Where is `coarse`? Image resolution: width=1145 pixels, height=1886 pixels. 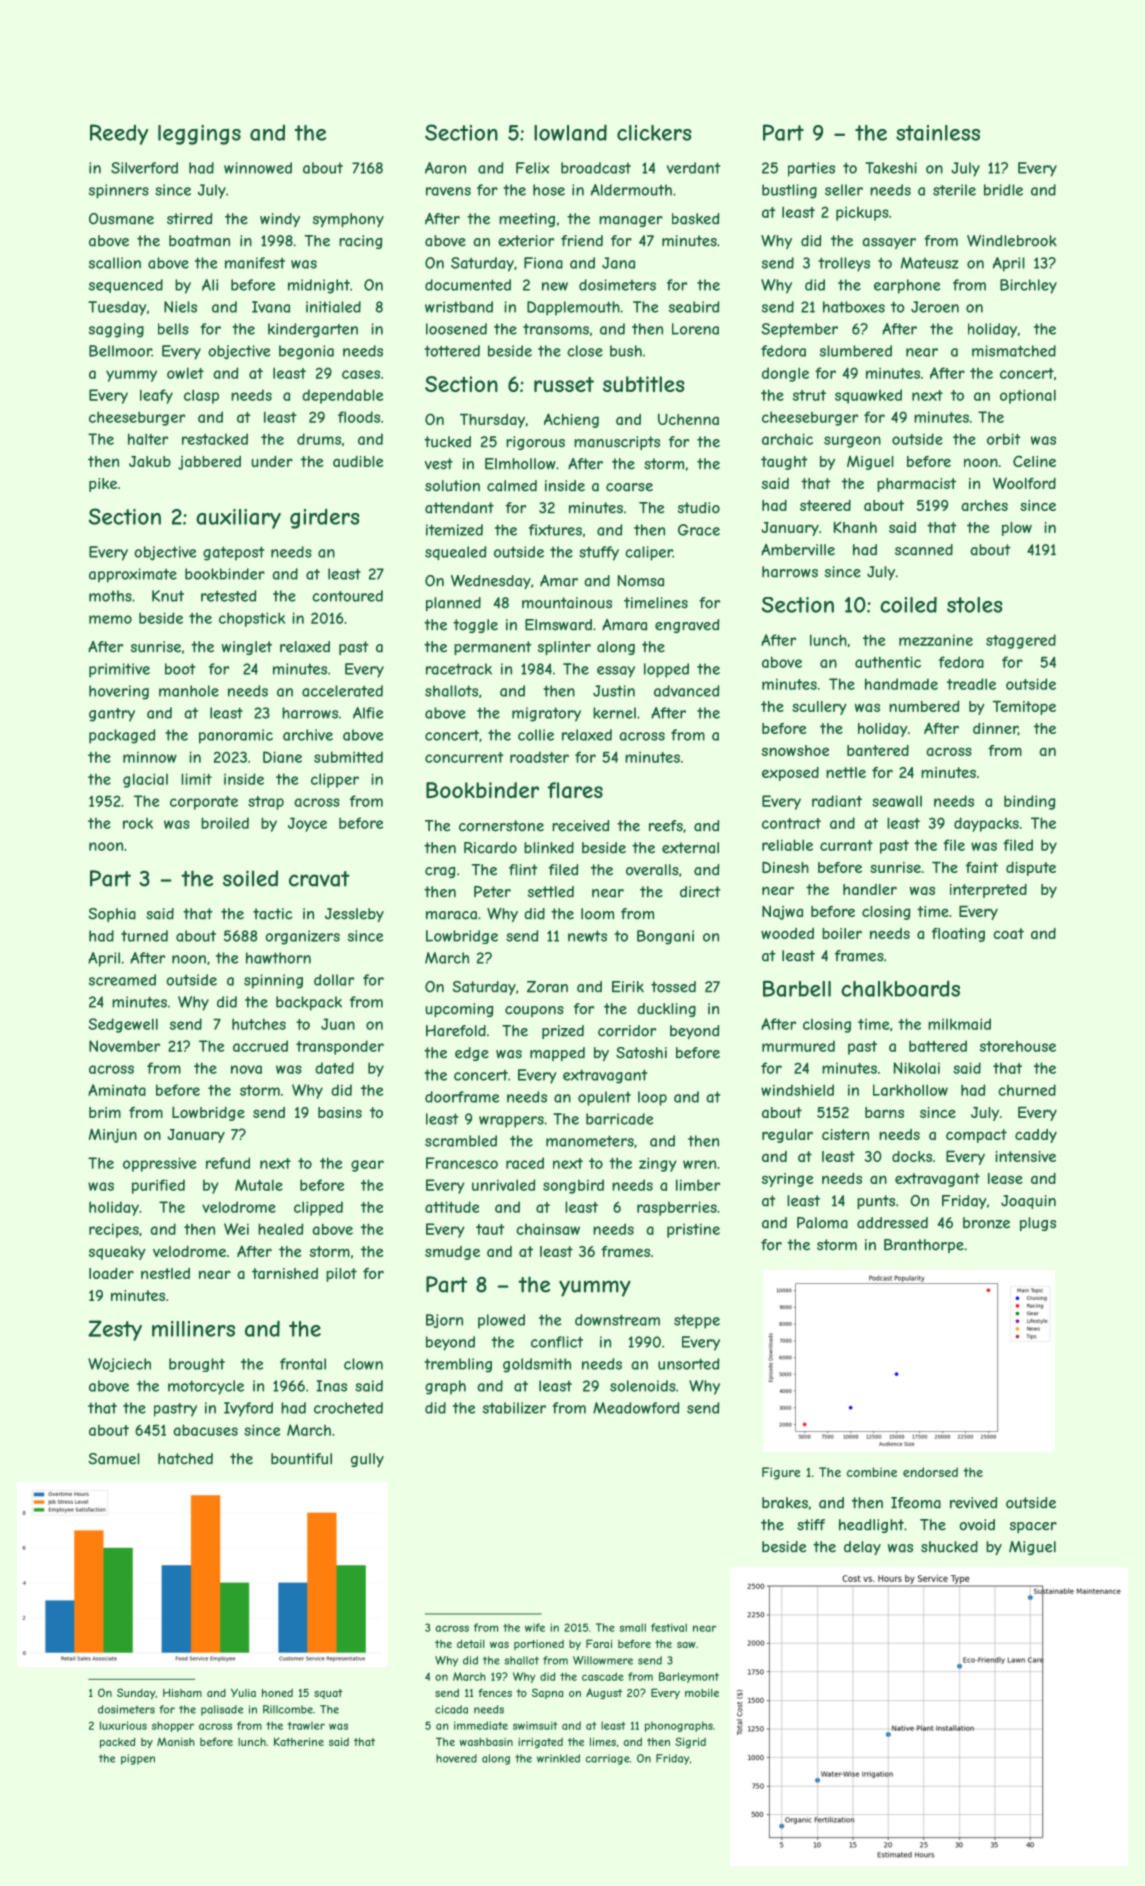 coarse is located at coordinates (629, 487).
